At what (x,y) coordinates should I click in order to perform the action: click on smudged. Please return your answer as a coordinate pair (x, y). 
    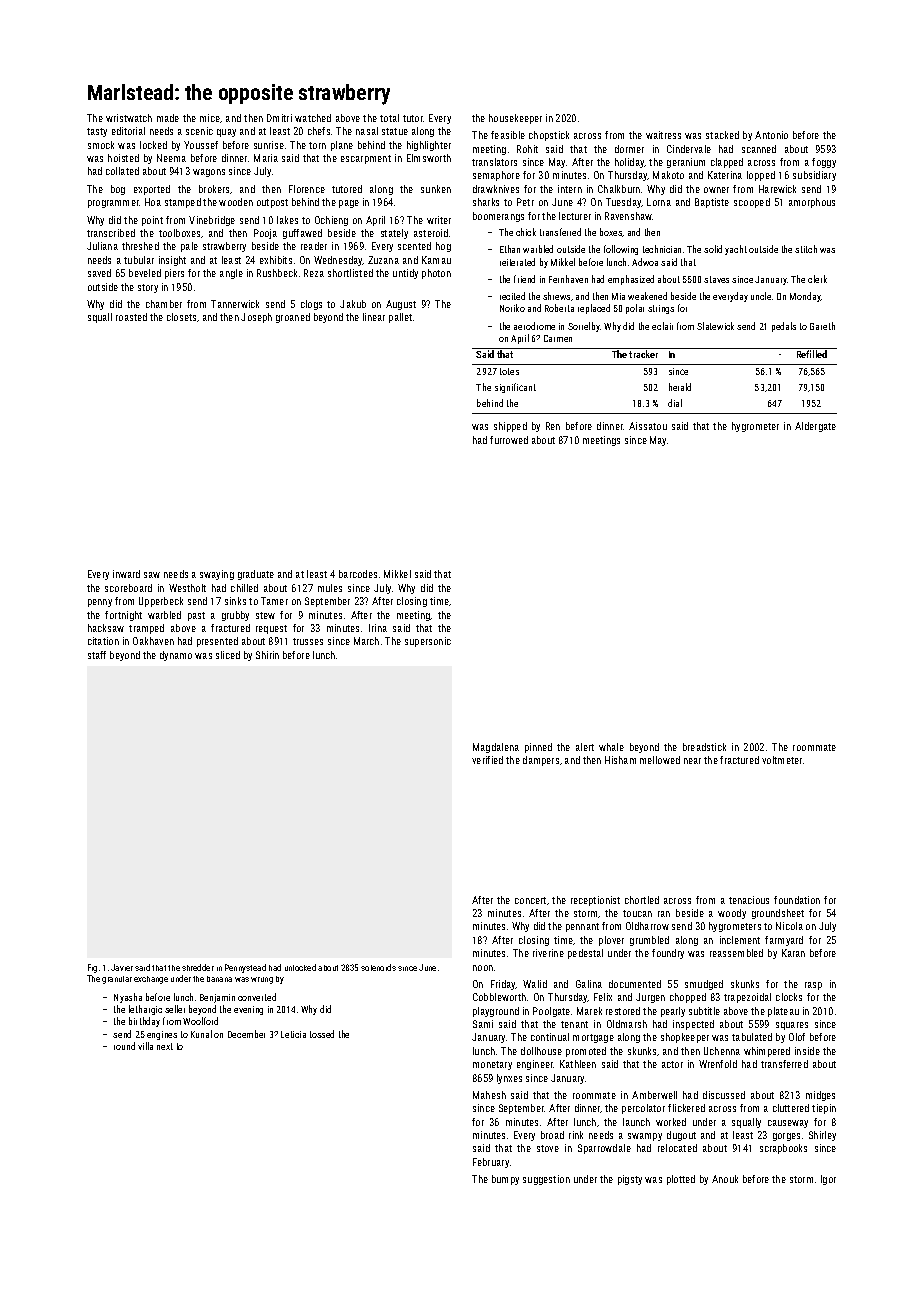
    Looking at the image, I should click on (704, 985).
